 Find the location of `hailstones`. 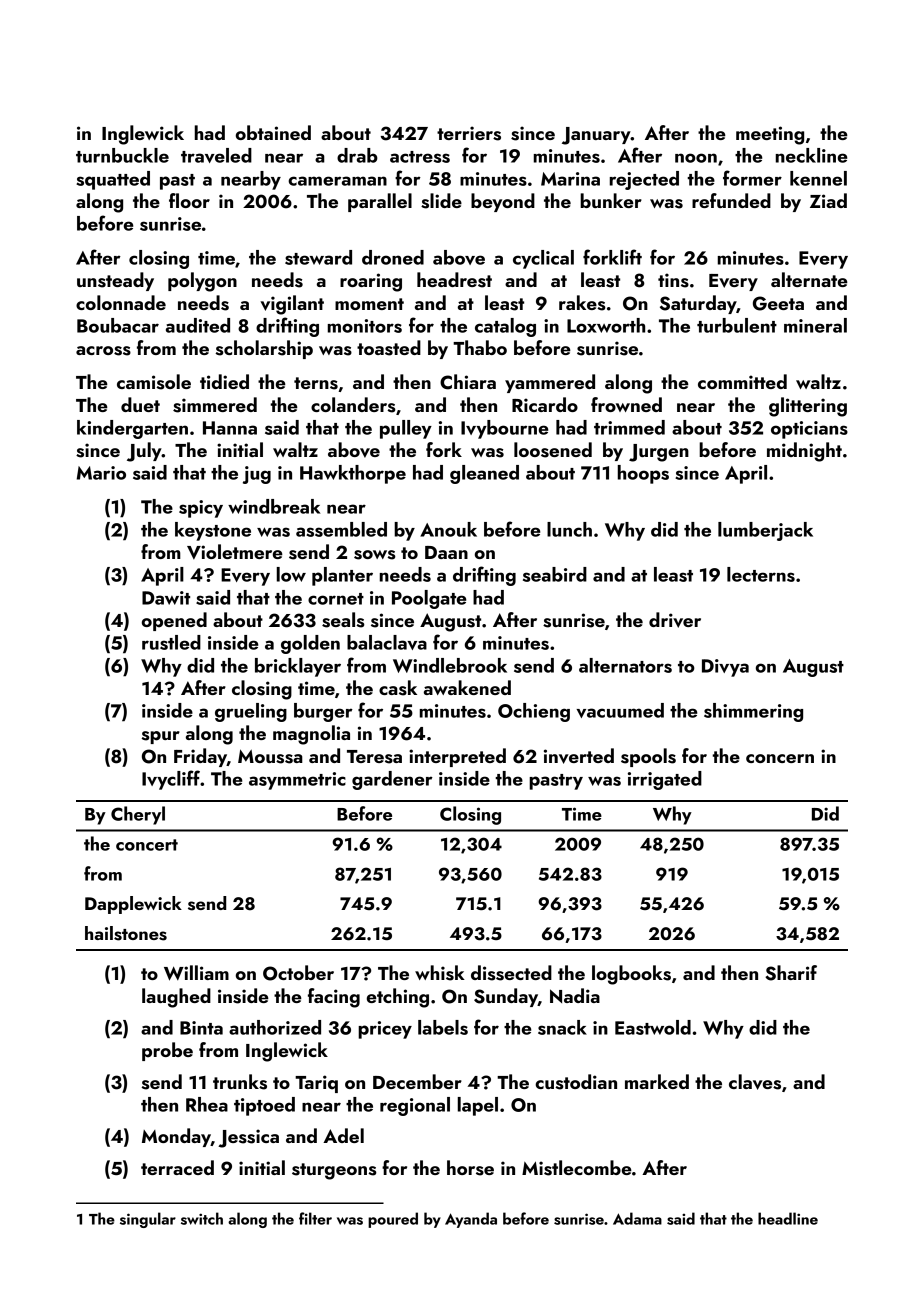

hailstones is located at coordinates (126, 933).
